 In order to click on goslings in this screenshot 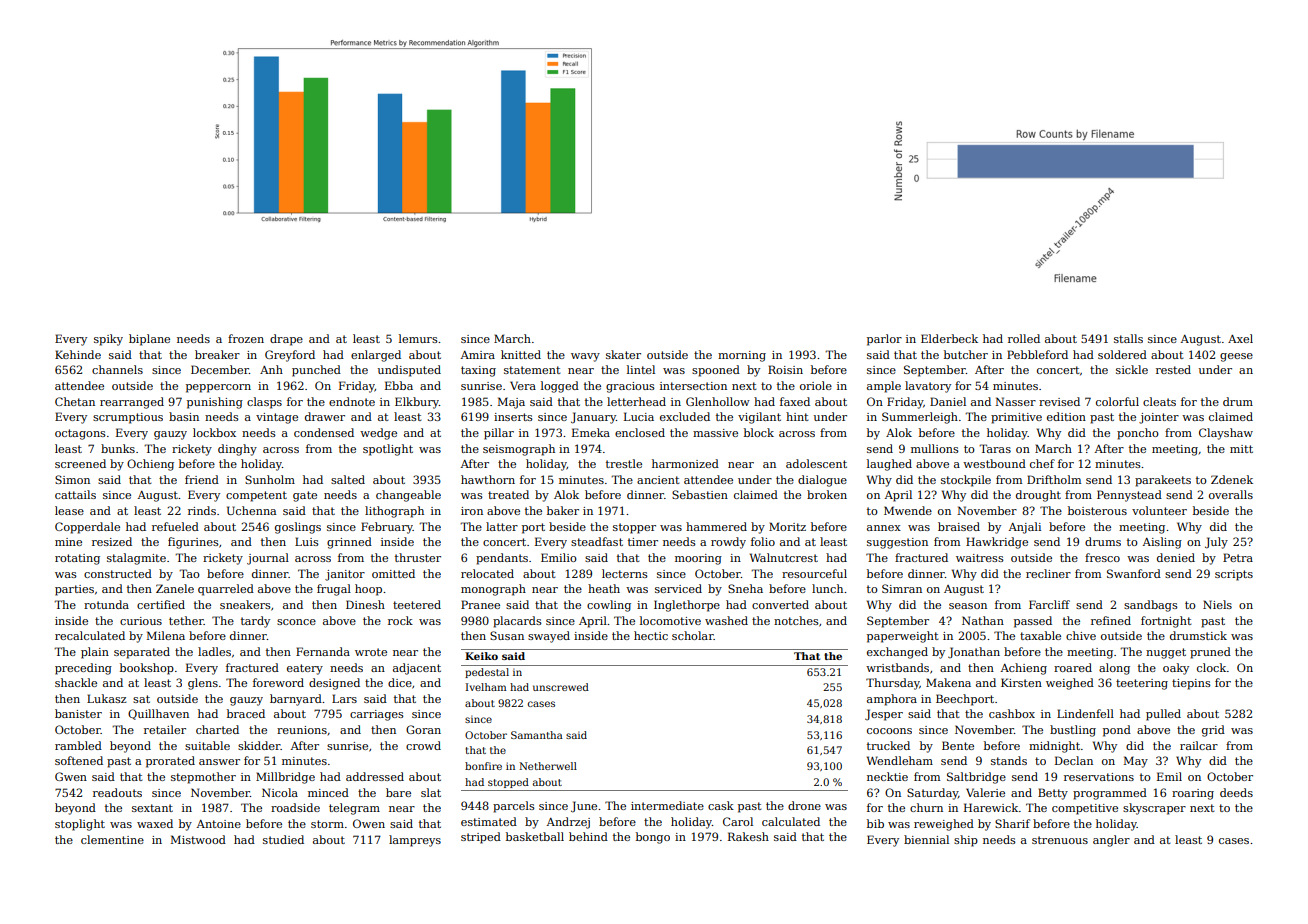, I will do `click(298, 528)`.
